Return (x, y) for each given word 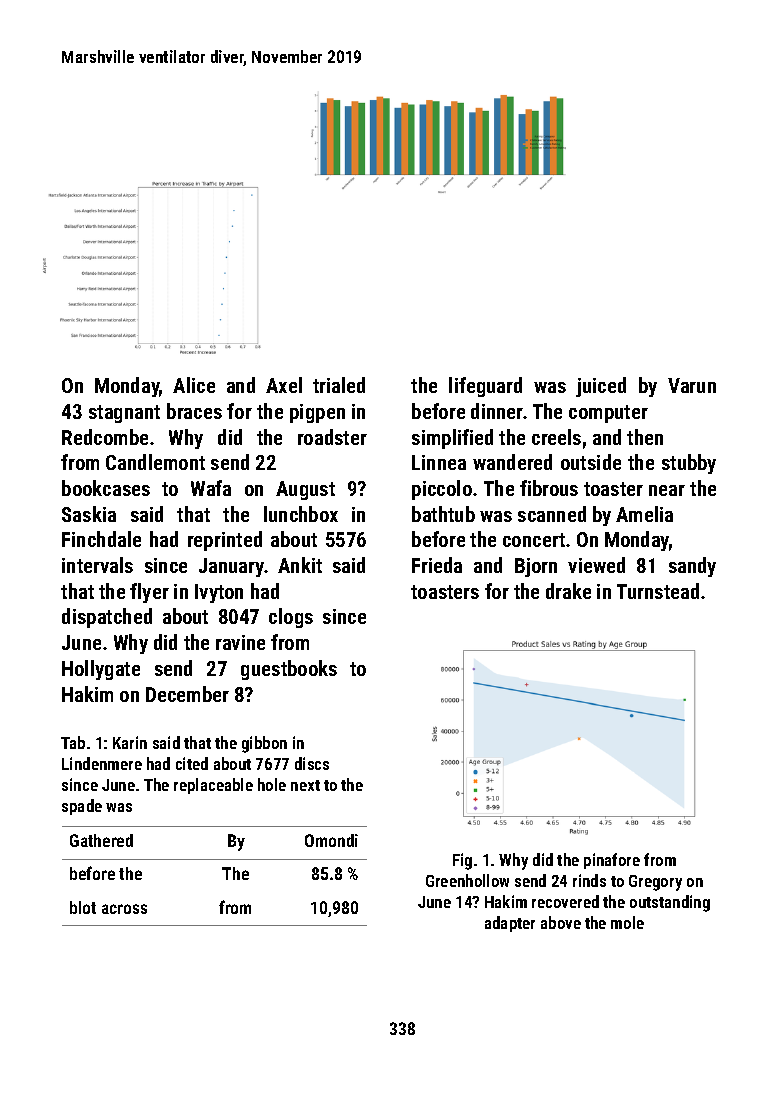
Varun (692, 385)
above (561, 922)
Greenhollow (467, 880)
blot (83, 907)
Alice (194, 385)
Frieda (437, 565)
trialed (339, 385)
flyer (149, 593)
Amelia (644, 514)
